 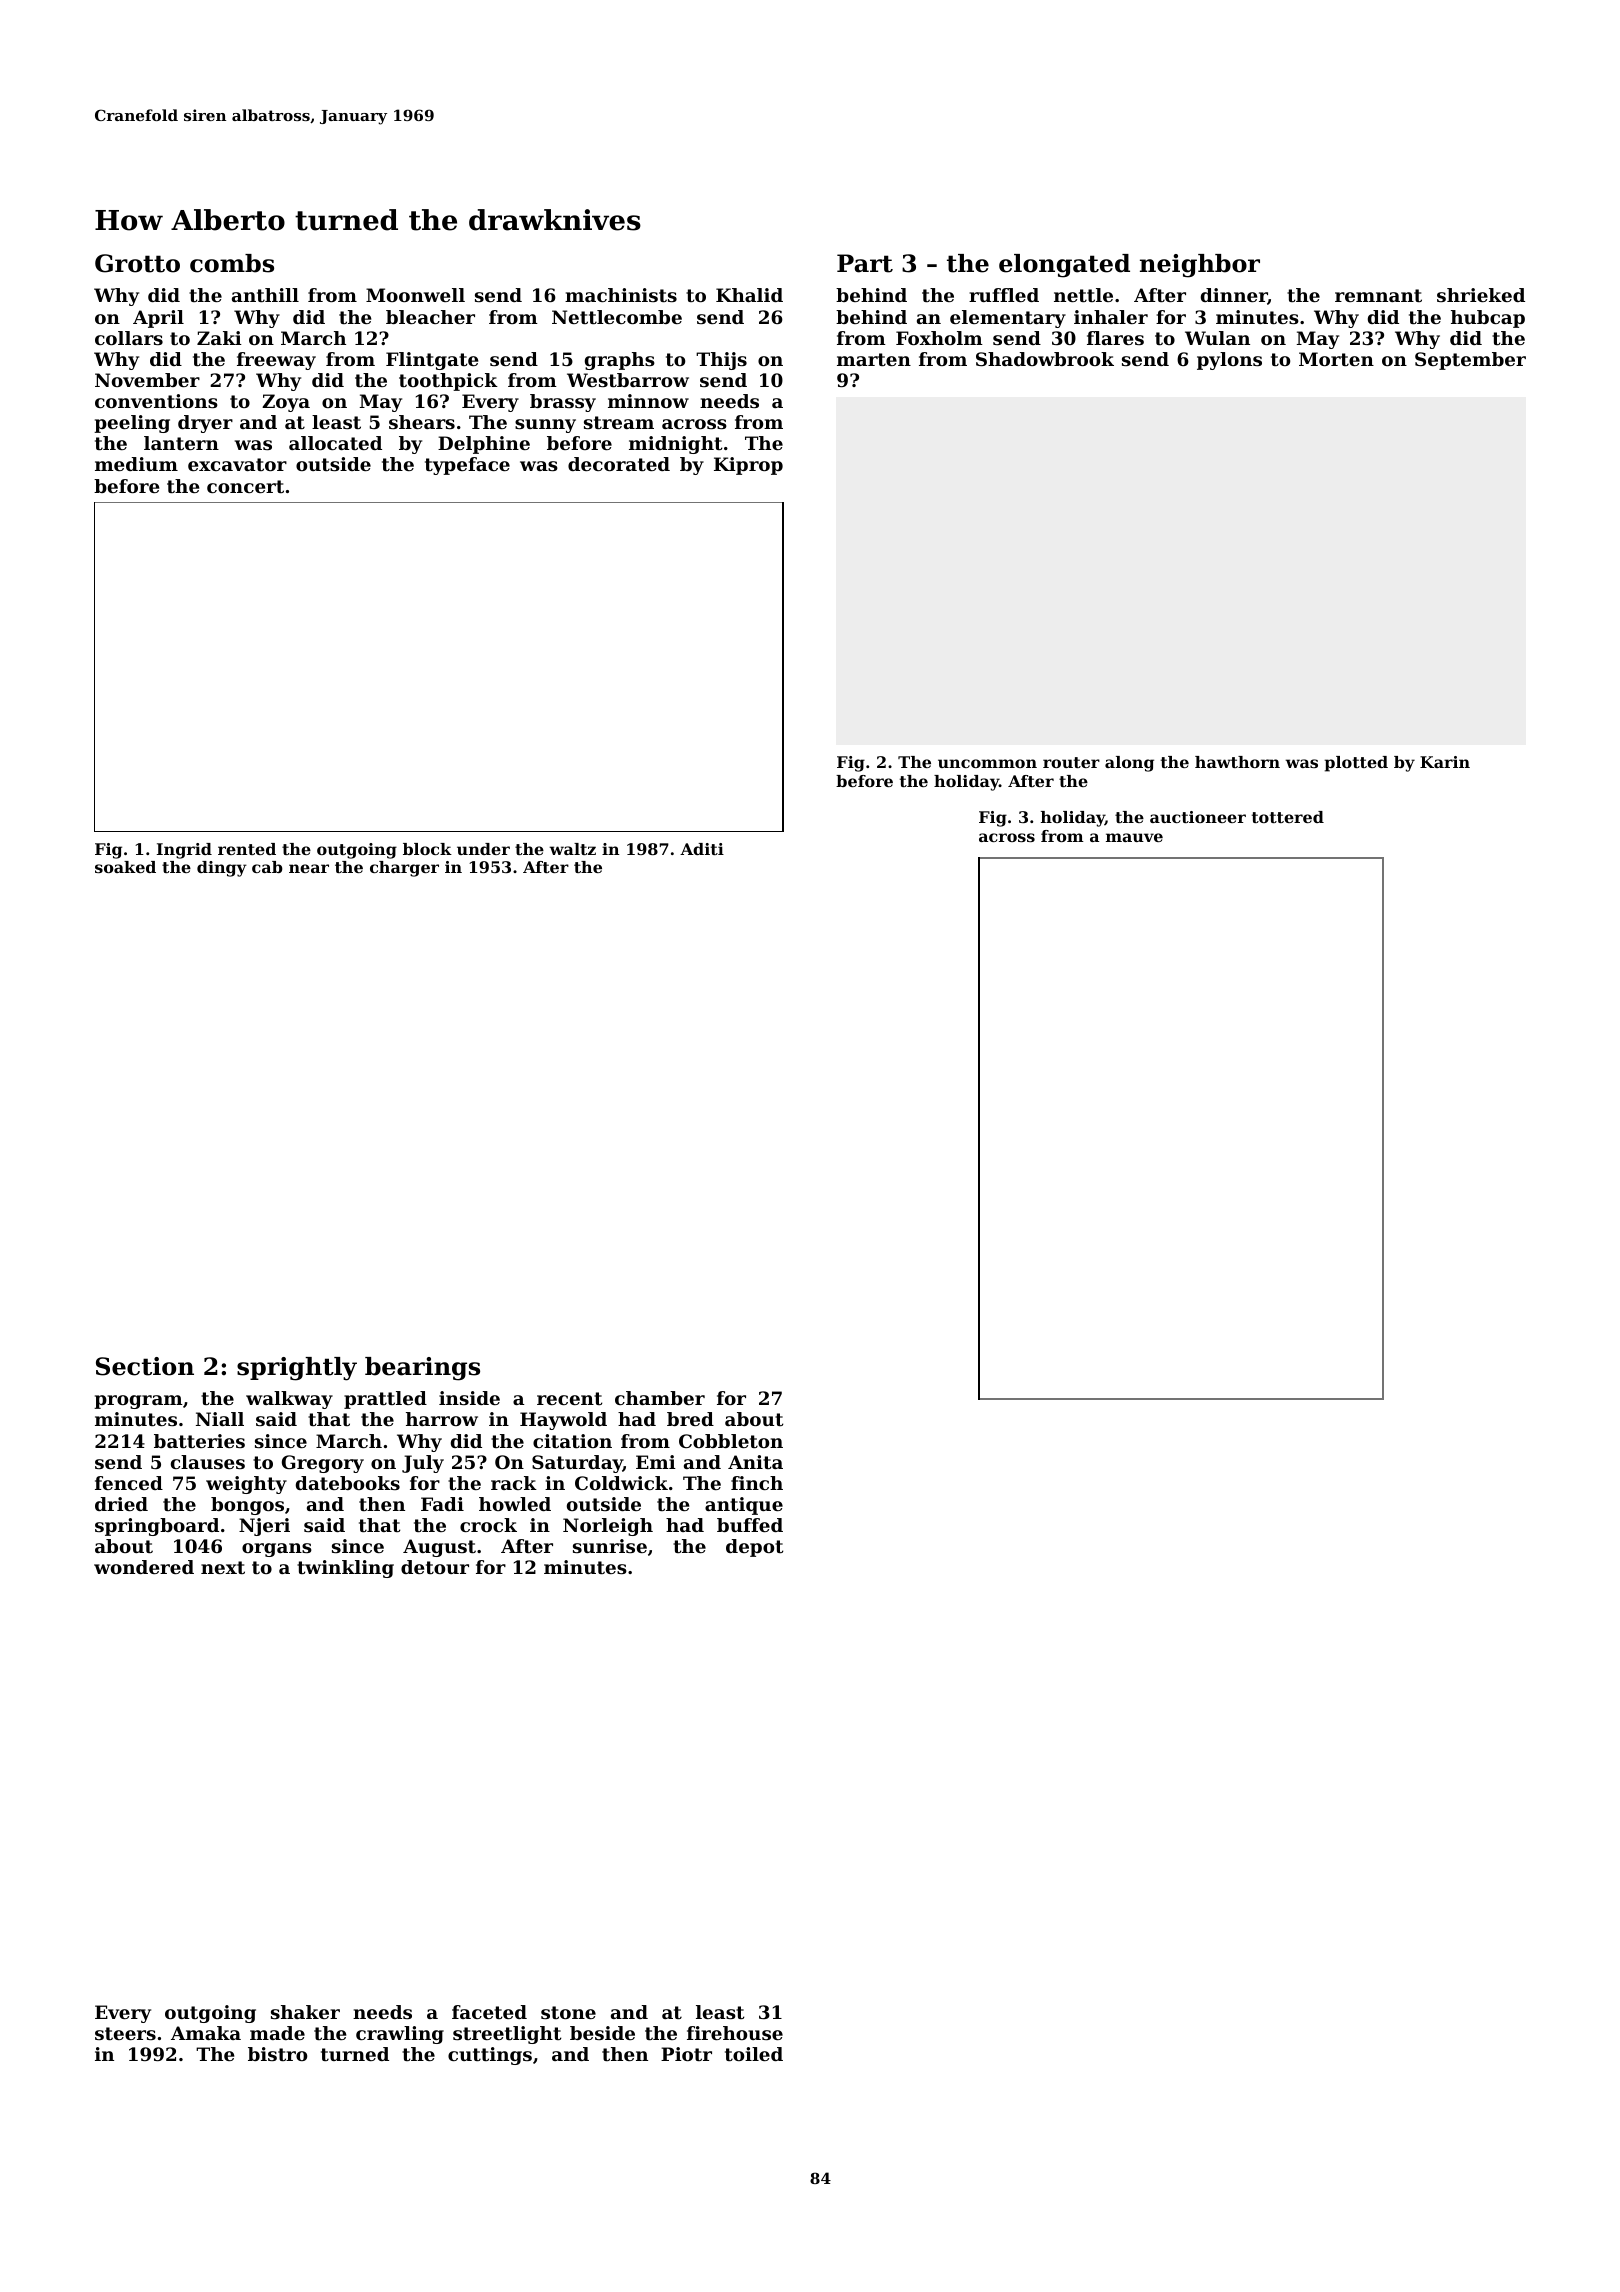 I want to click on mauve, so click(x=1134, y=837).
